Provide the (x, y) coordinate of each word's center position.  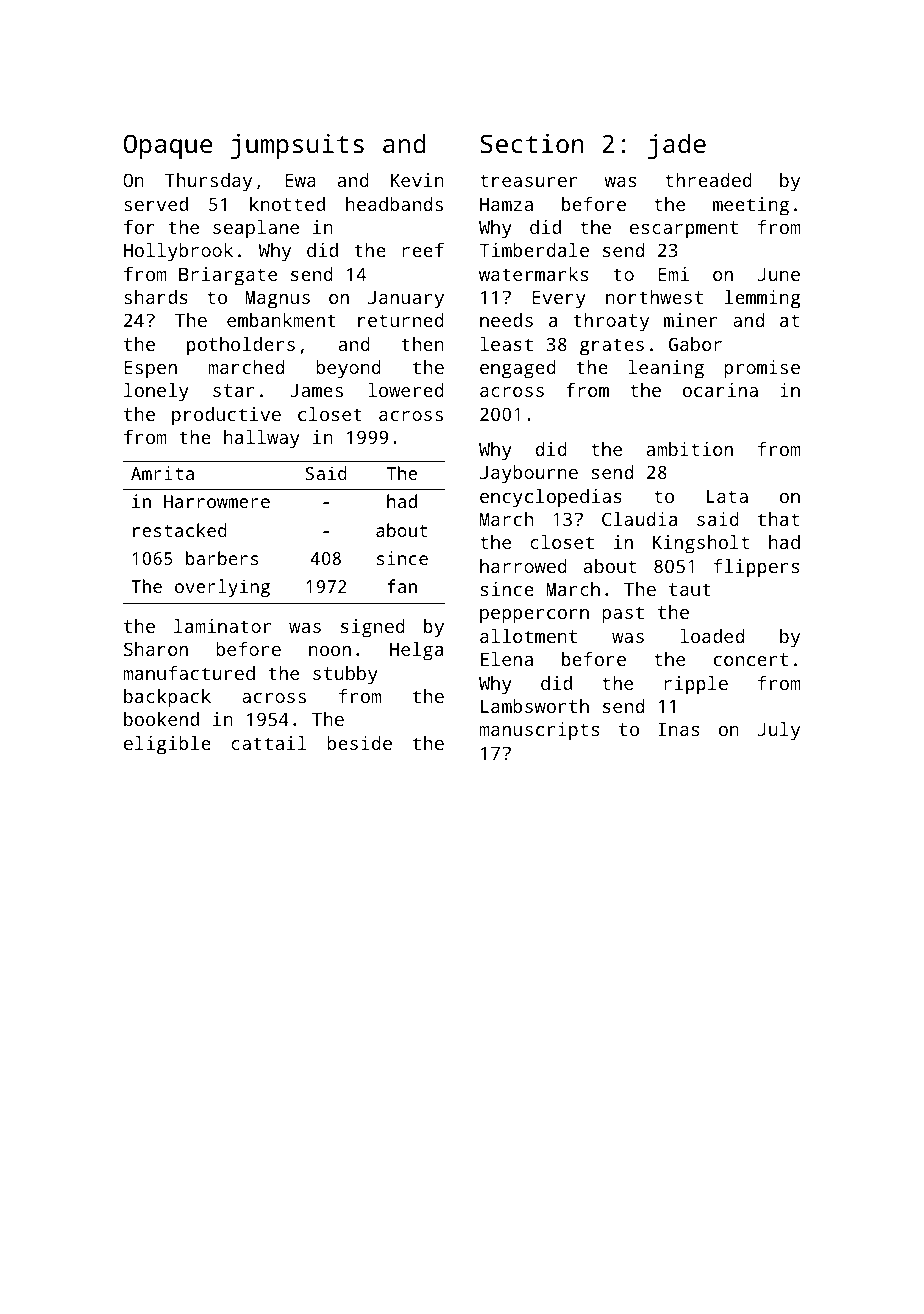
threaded (708, 180)
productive (226, 416)
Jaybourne (529, 474)
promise (762, 369)
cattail (269, 743)
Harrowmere (217, 501)
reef (423, 250)
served (156, 204)
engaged (518, 369)
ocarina (720, 390)
